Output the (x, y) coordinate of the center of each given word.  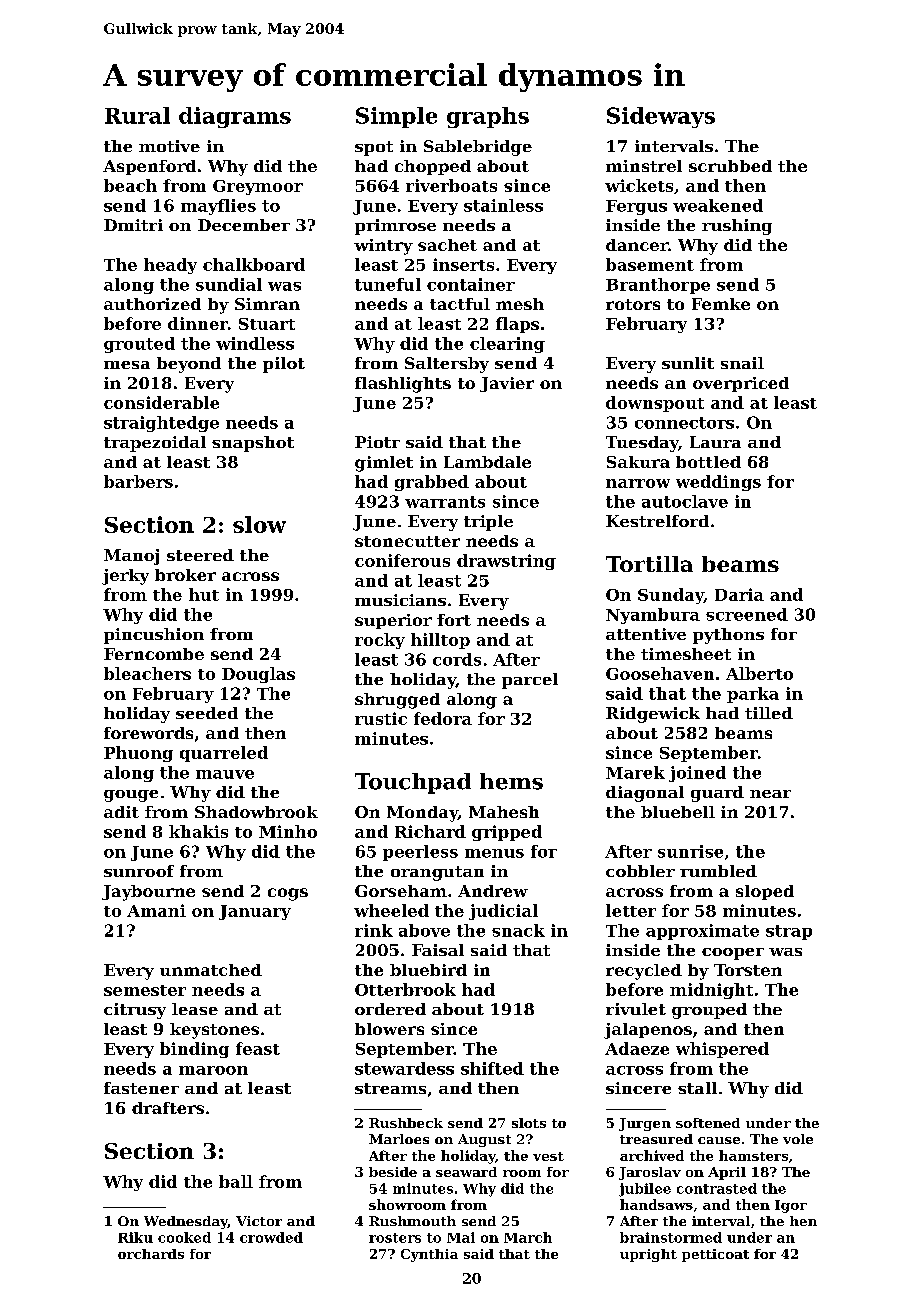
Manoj (131, 557)
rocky (380, 641)
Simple (396, 117)
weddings (718, 483)
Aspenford (149, 167)
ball (236, 1181)
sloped (765, 892)
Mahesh (504, 812)
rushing (737, 227)
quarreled (224, 754)
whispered (722, 1050)
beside (393, 1172)
